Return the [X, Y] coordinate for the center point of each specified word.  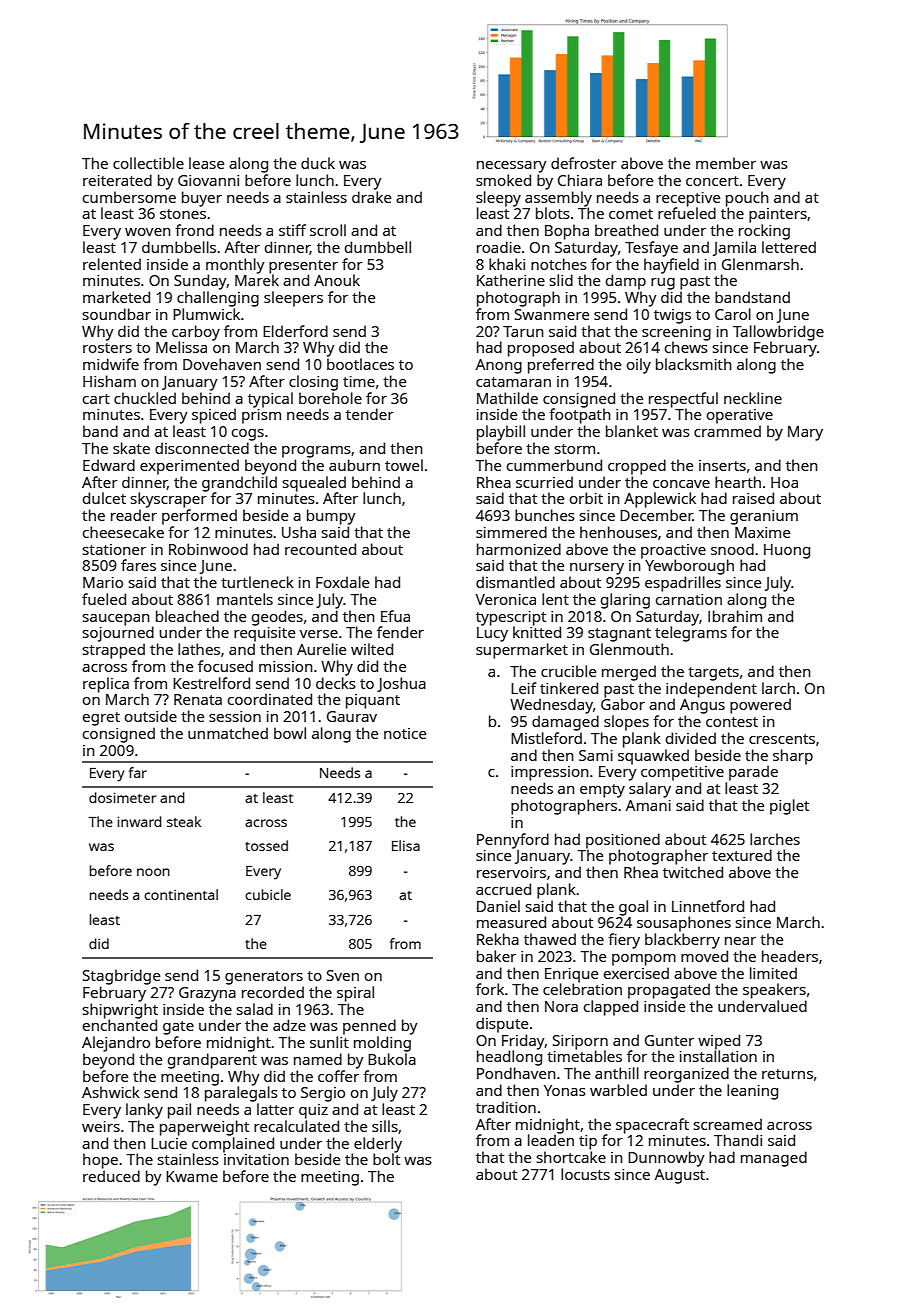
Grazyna [207, 994]
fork [490, 989]
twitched [693, 872]
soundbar [117, 314]
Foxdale [342, 582]
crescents [782, 739]
